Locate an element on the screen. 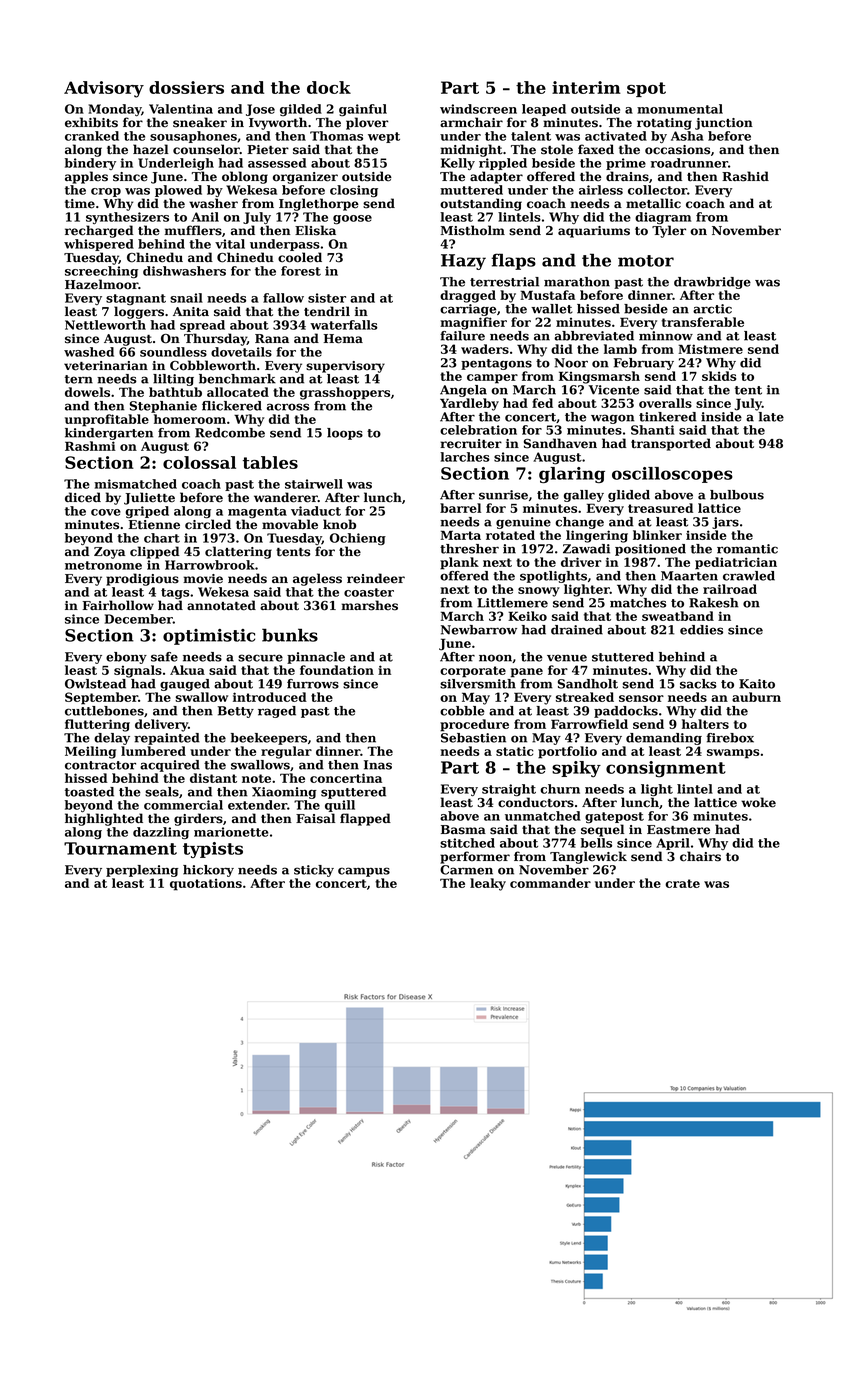  mufflers is located at coordinates (193, 230).
